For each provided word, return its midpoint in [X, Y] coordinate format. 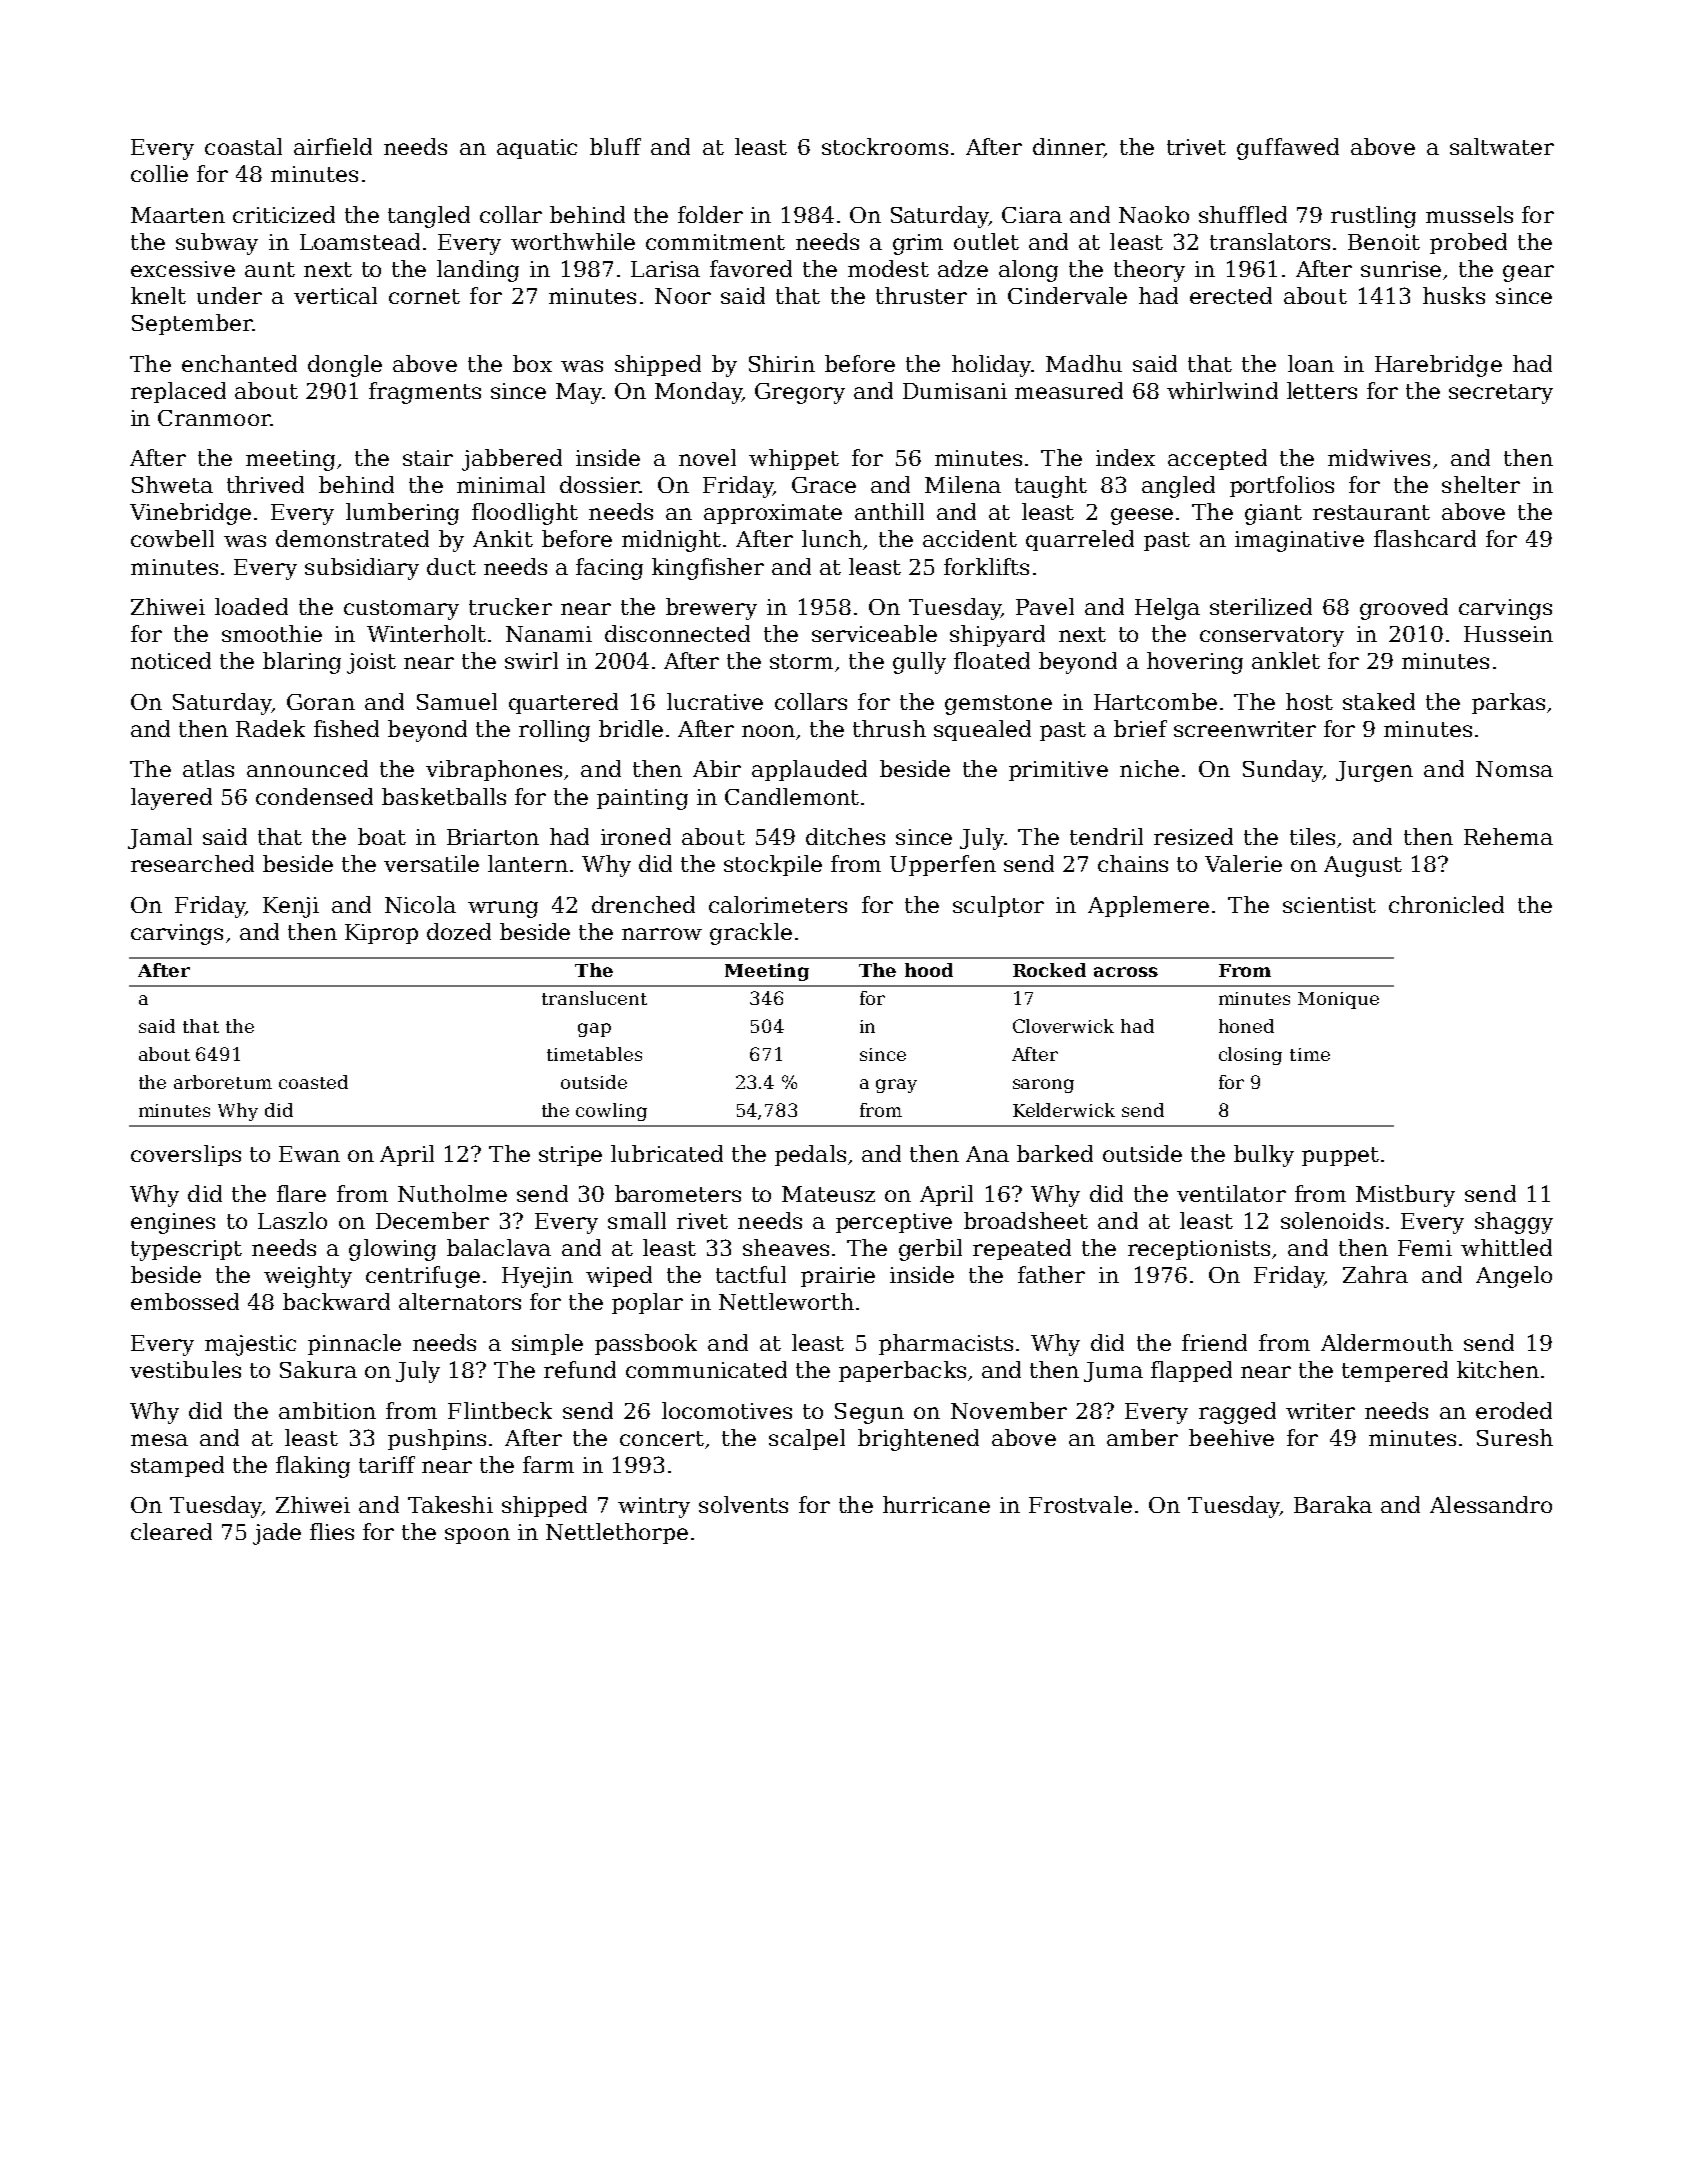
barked [1055, 1153]
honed [1246, 1026]
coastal [243, 146]
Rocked [1049, 970]
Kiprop [381, 934]
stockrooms [885, 146]
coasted [313, 1082]
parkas [1508, 703]
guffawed [1288, 149]
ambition [327, 1410]
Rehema [1508, 836]
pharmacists [946, 1344]
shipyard [997, 636]
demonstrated [352, 538]
